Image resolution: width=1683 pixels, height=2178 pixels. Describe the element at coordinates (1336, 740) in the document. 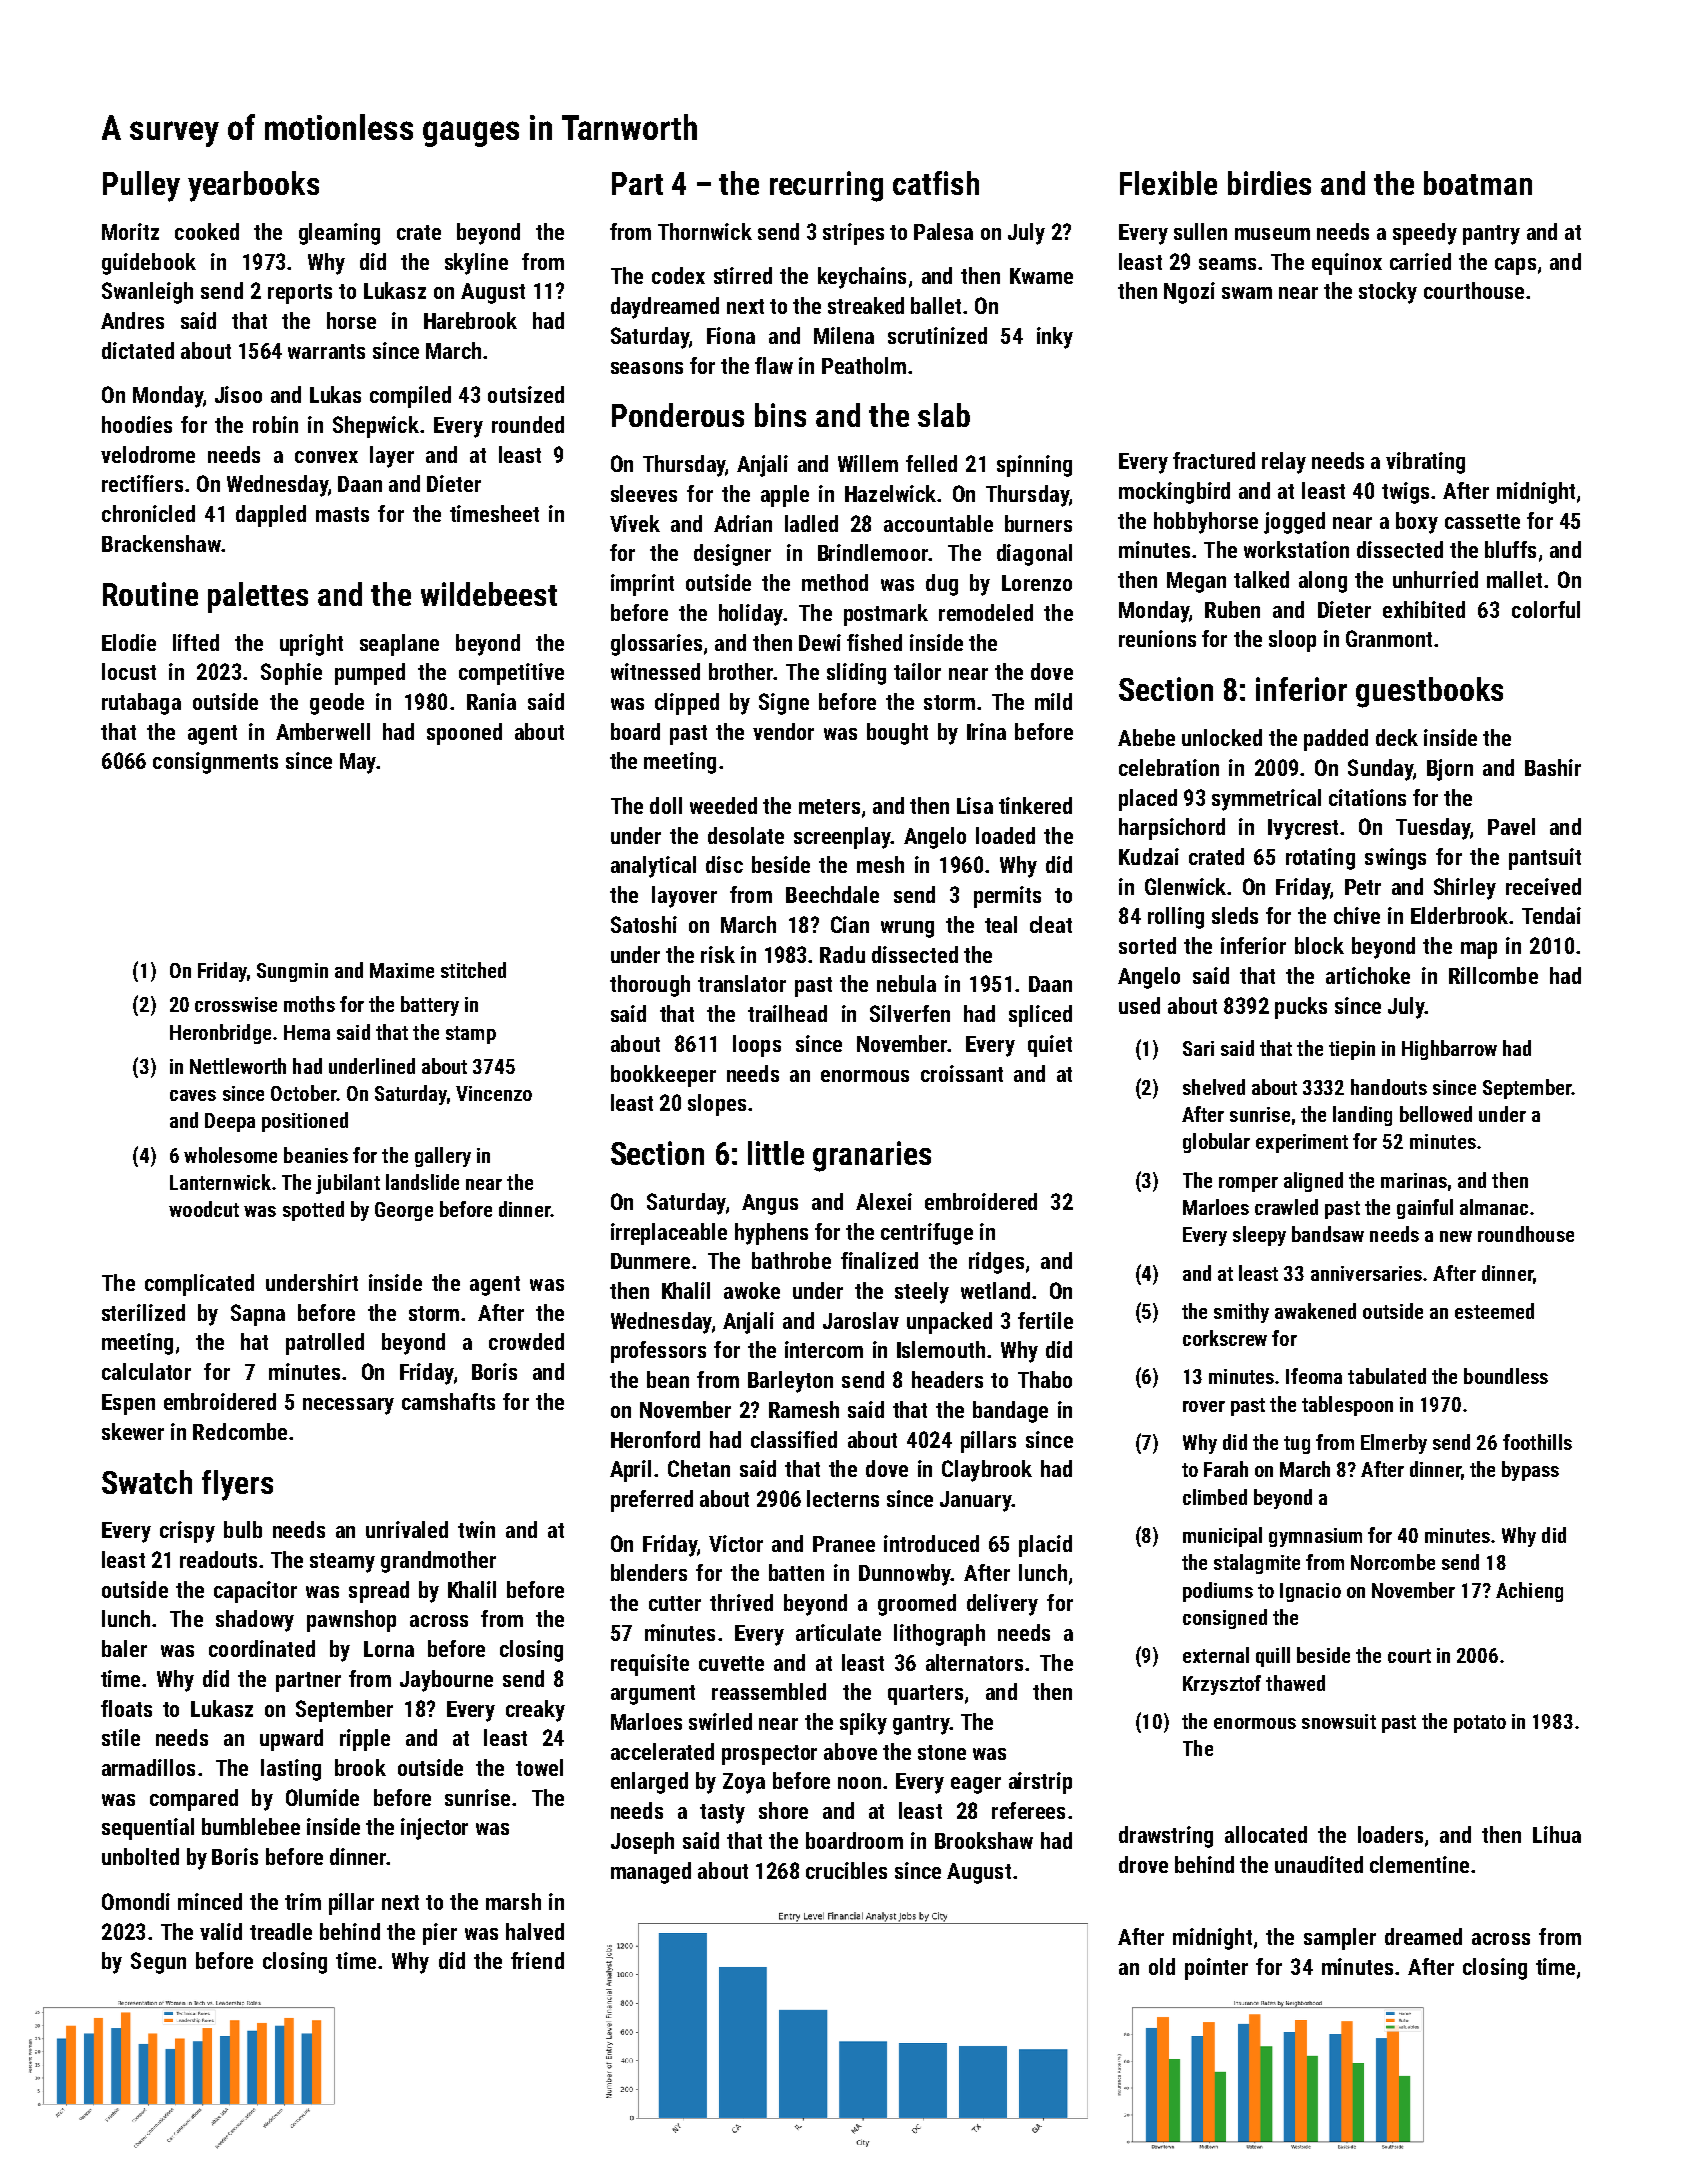

I see `padded` at that location.
